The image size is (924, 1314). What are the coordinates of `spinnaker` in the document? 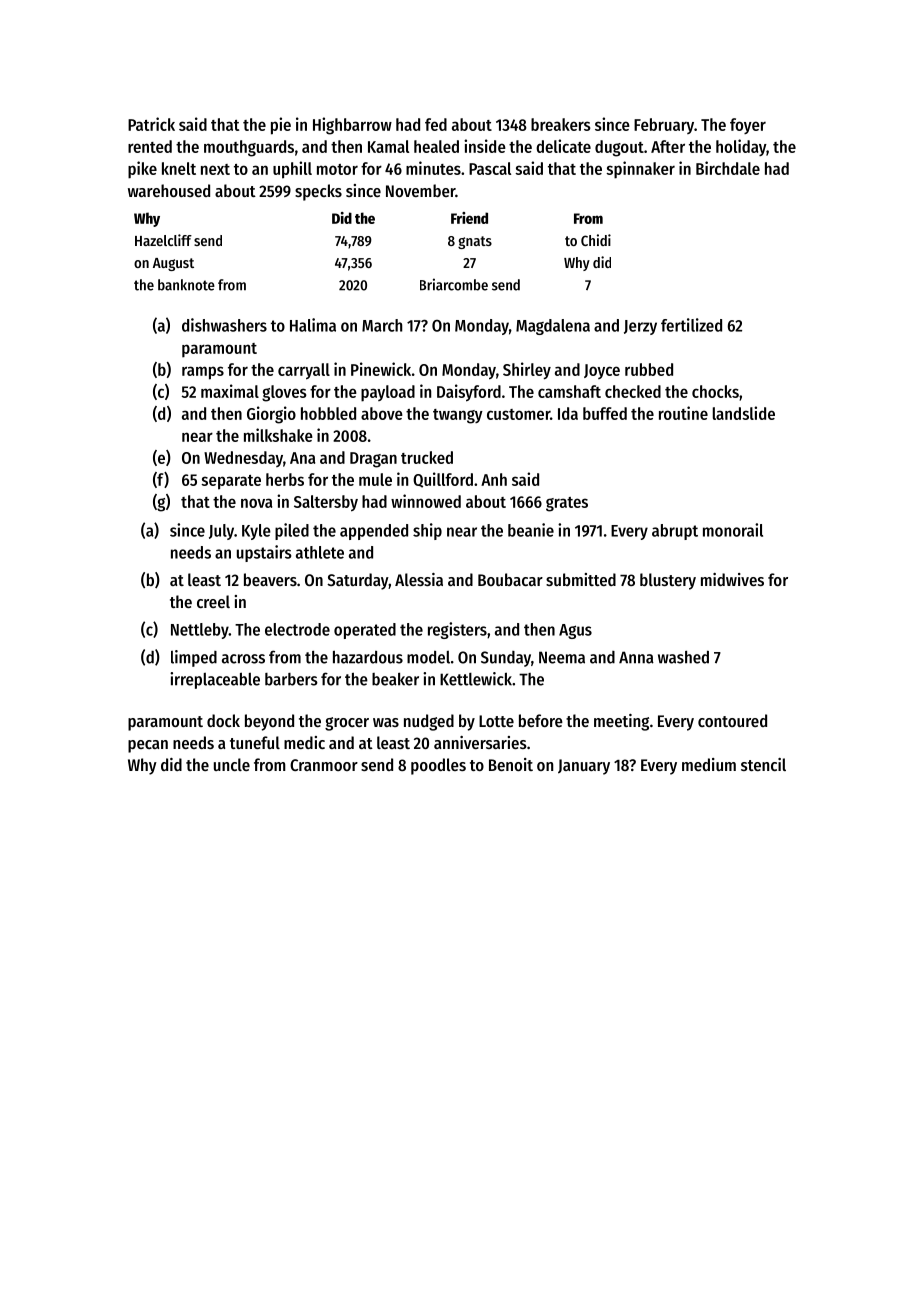 It's located at (640, 170).
